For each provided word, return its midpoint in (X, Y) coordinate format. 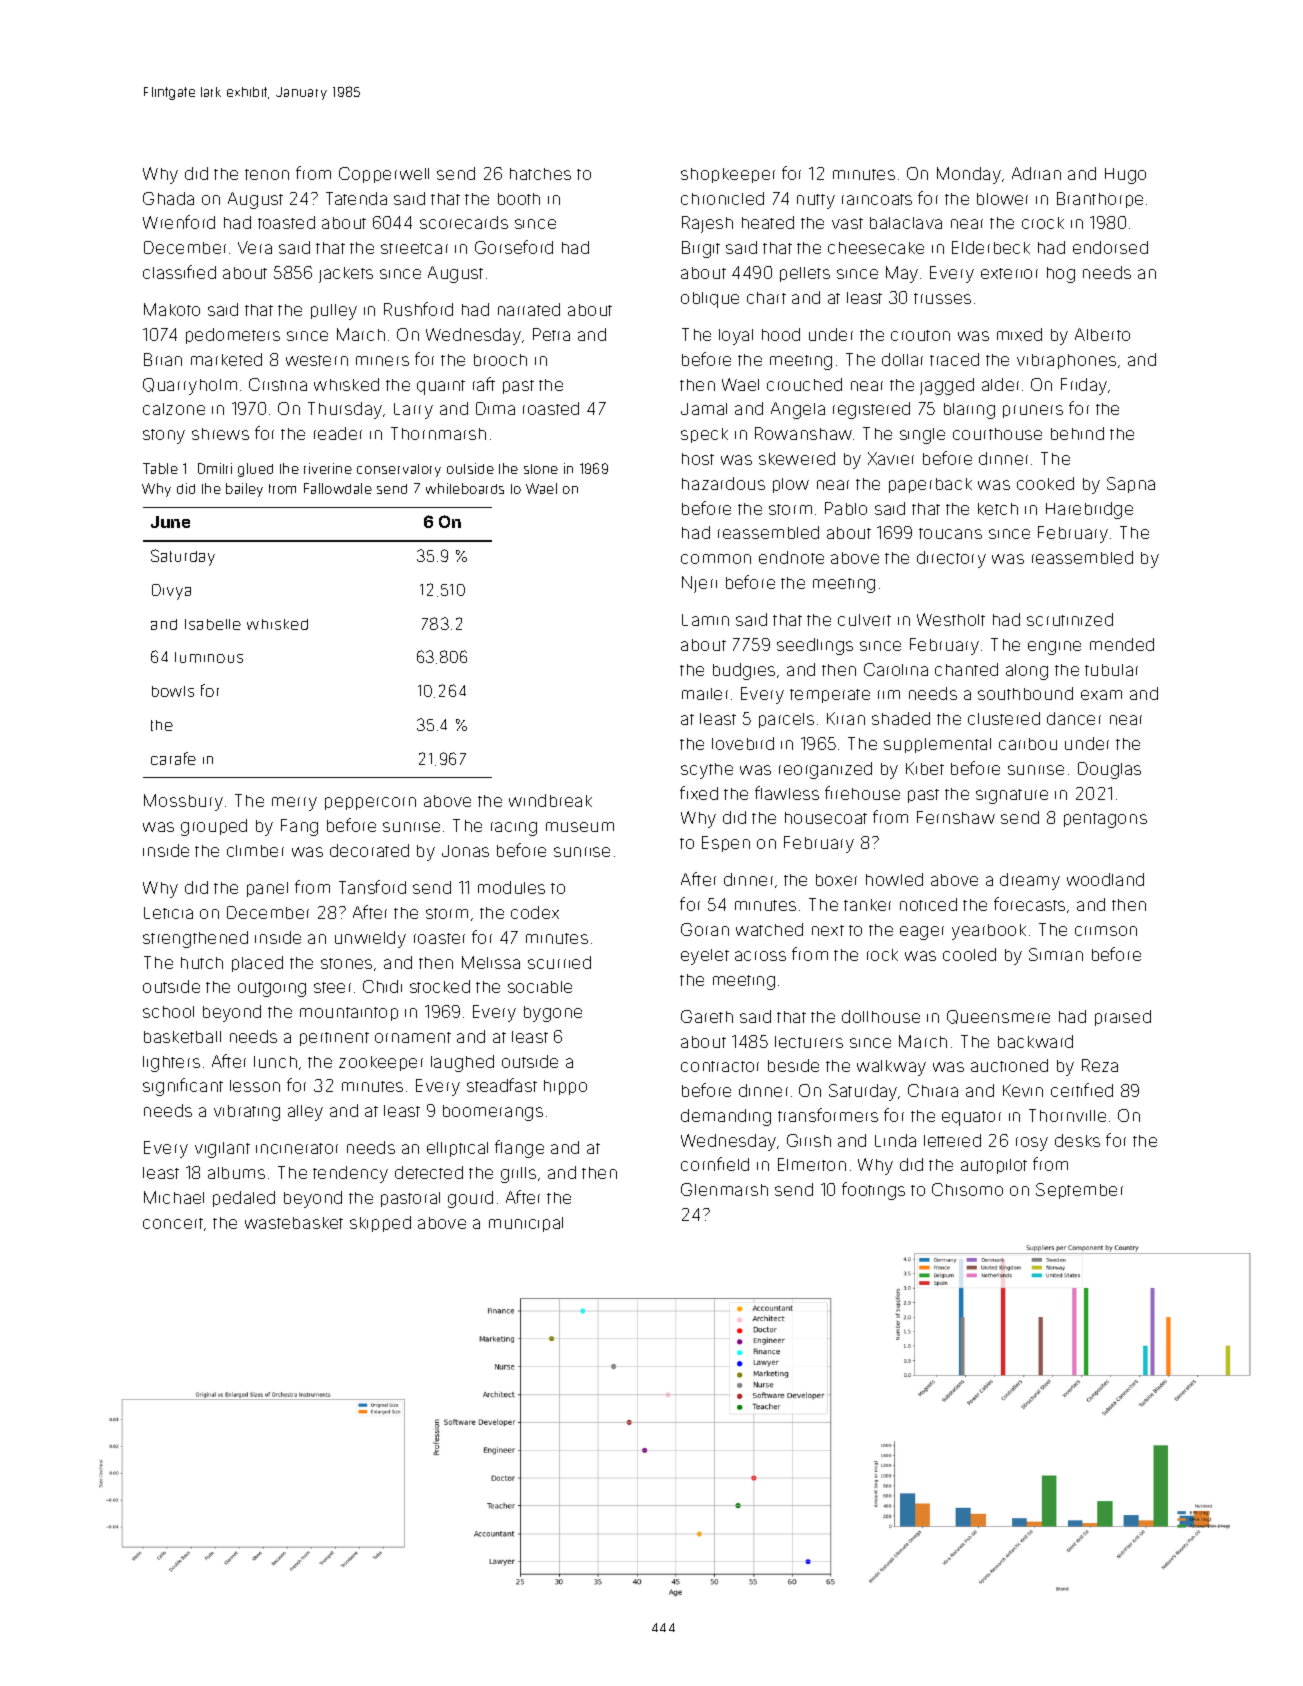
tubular (1111, 670)
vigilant (222, 1150)
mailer (705, 694)
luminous (209, 657)
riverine (328, 468)
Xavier (891, 458)
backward (1035, 1041)
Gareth (707, 1016)
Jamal (704, 409)
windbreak (550, 800)
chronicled (722, 198)
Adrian (1036, 173)
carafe (173, 758)
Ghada (168, 198)
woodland (1105, 879)
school (168, 1012)
